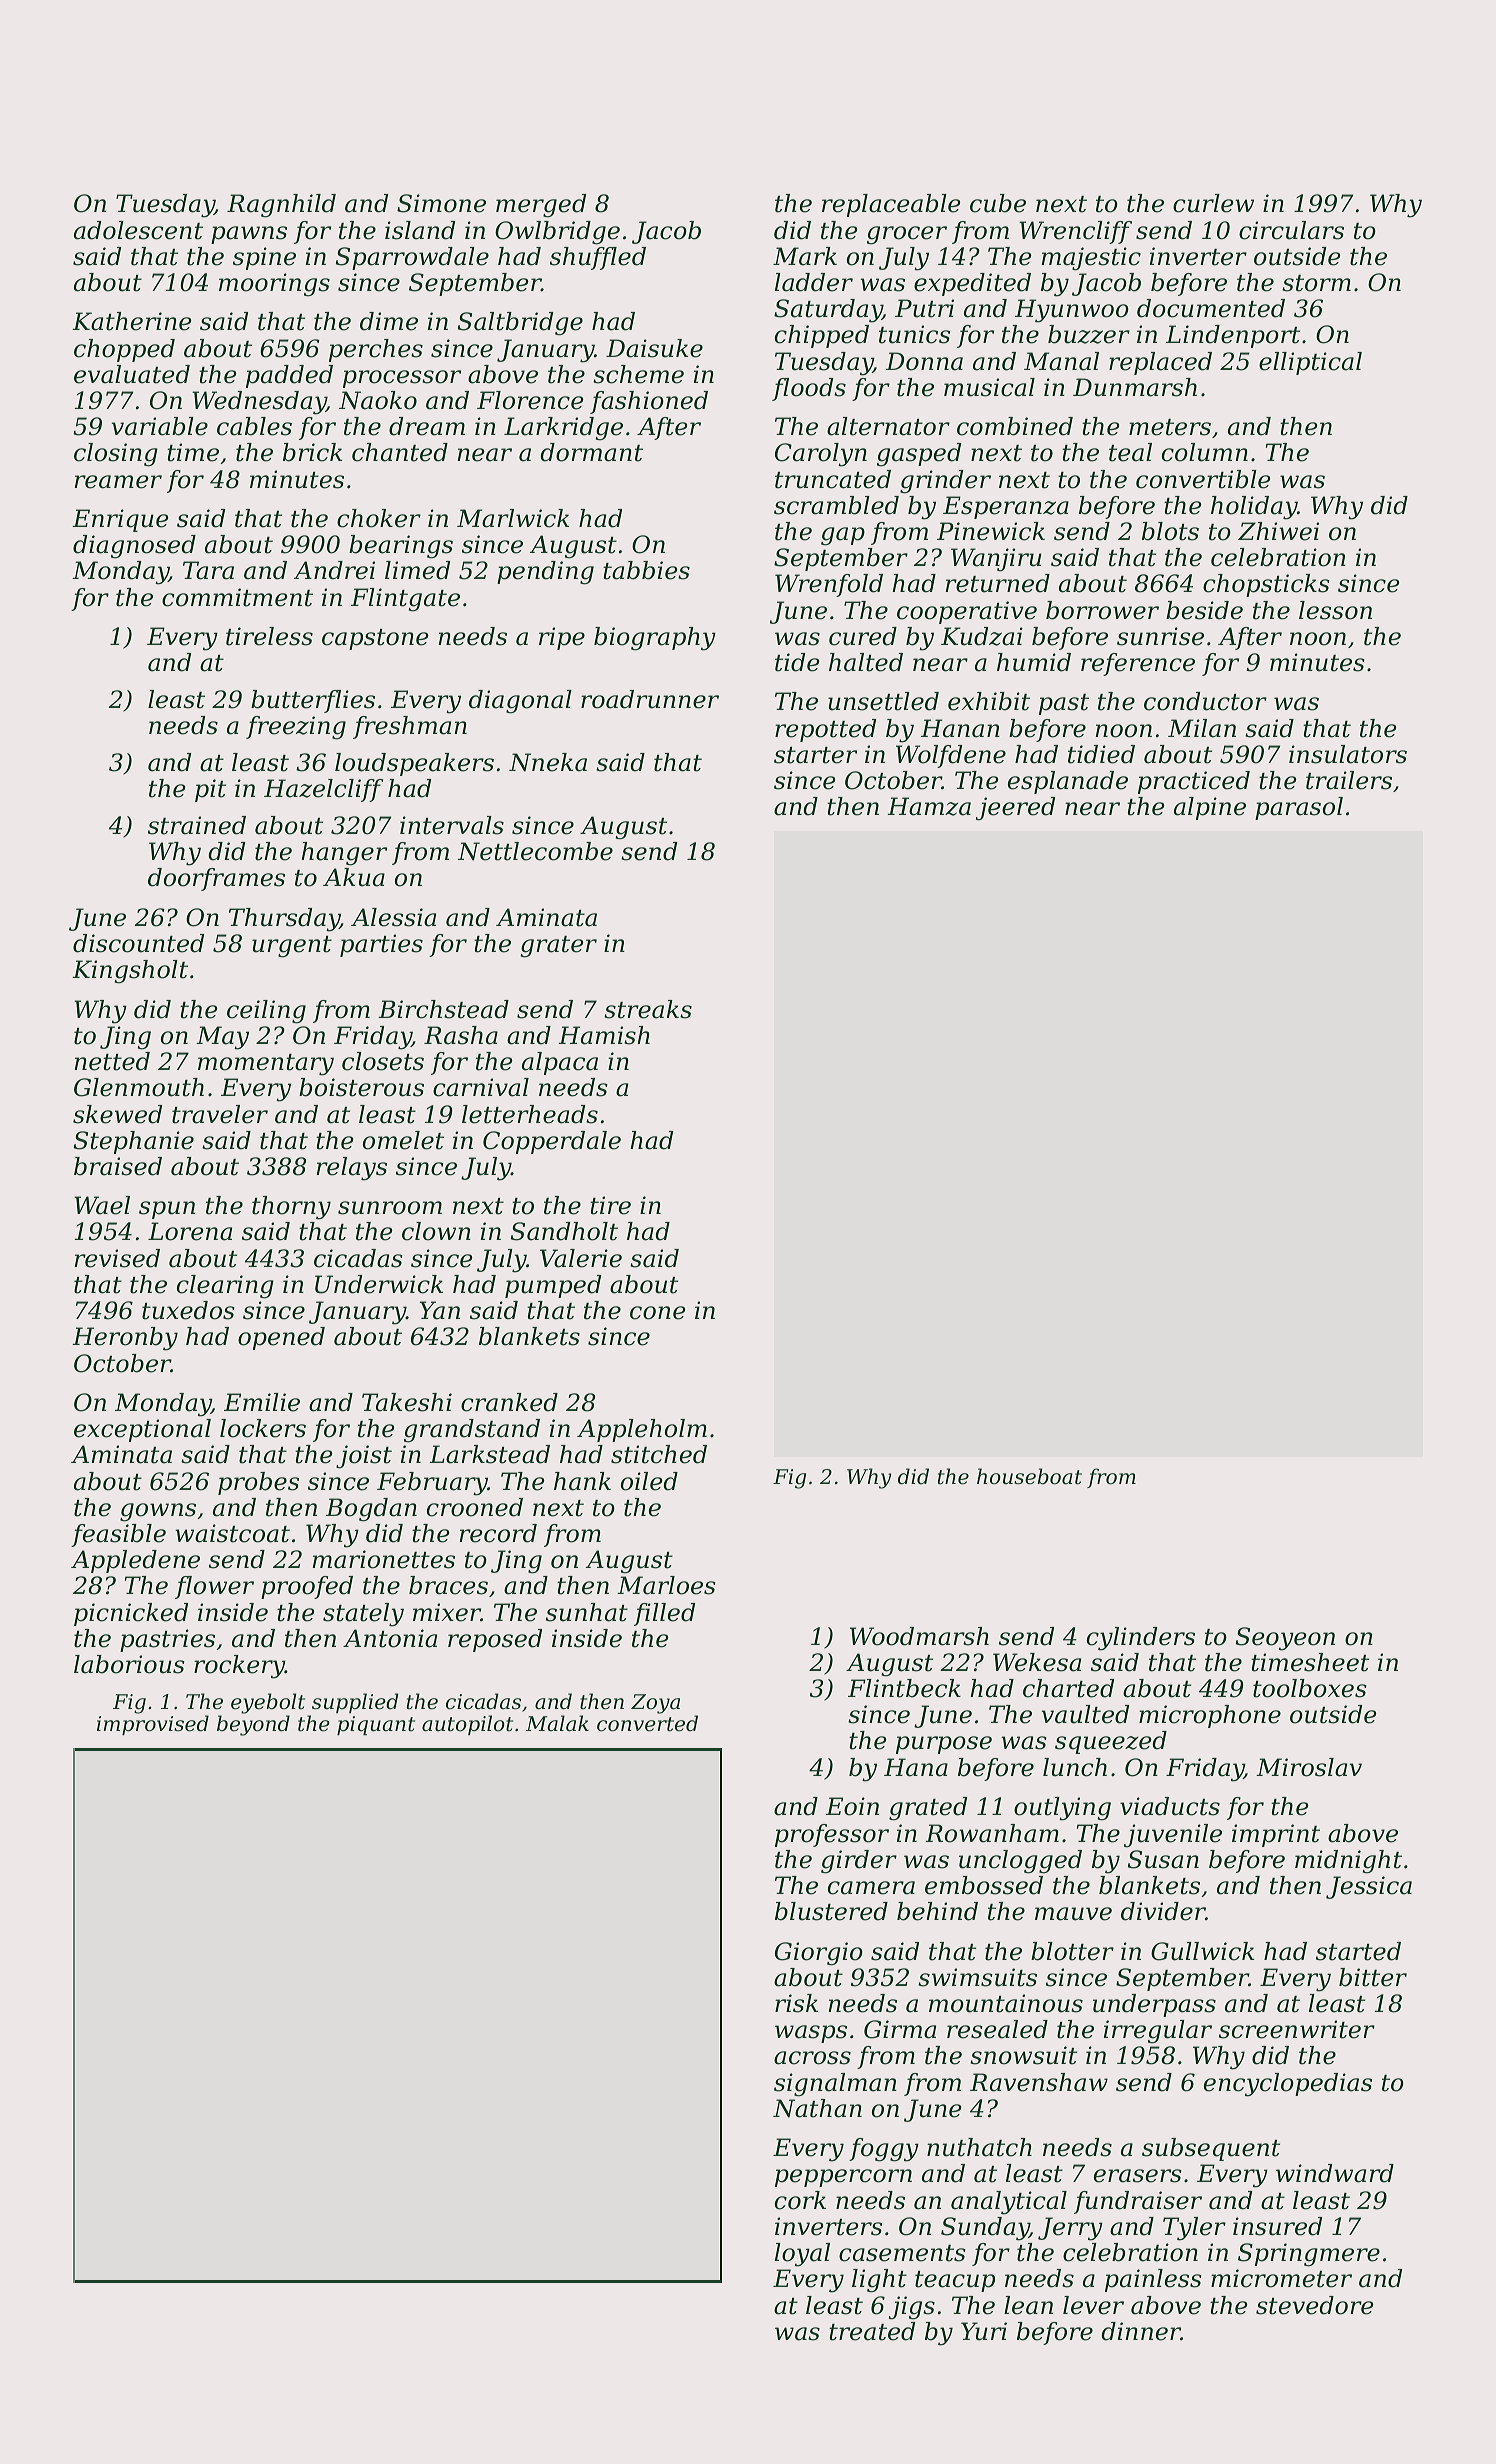  I want to click on improvised, so click(153, 1725).
